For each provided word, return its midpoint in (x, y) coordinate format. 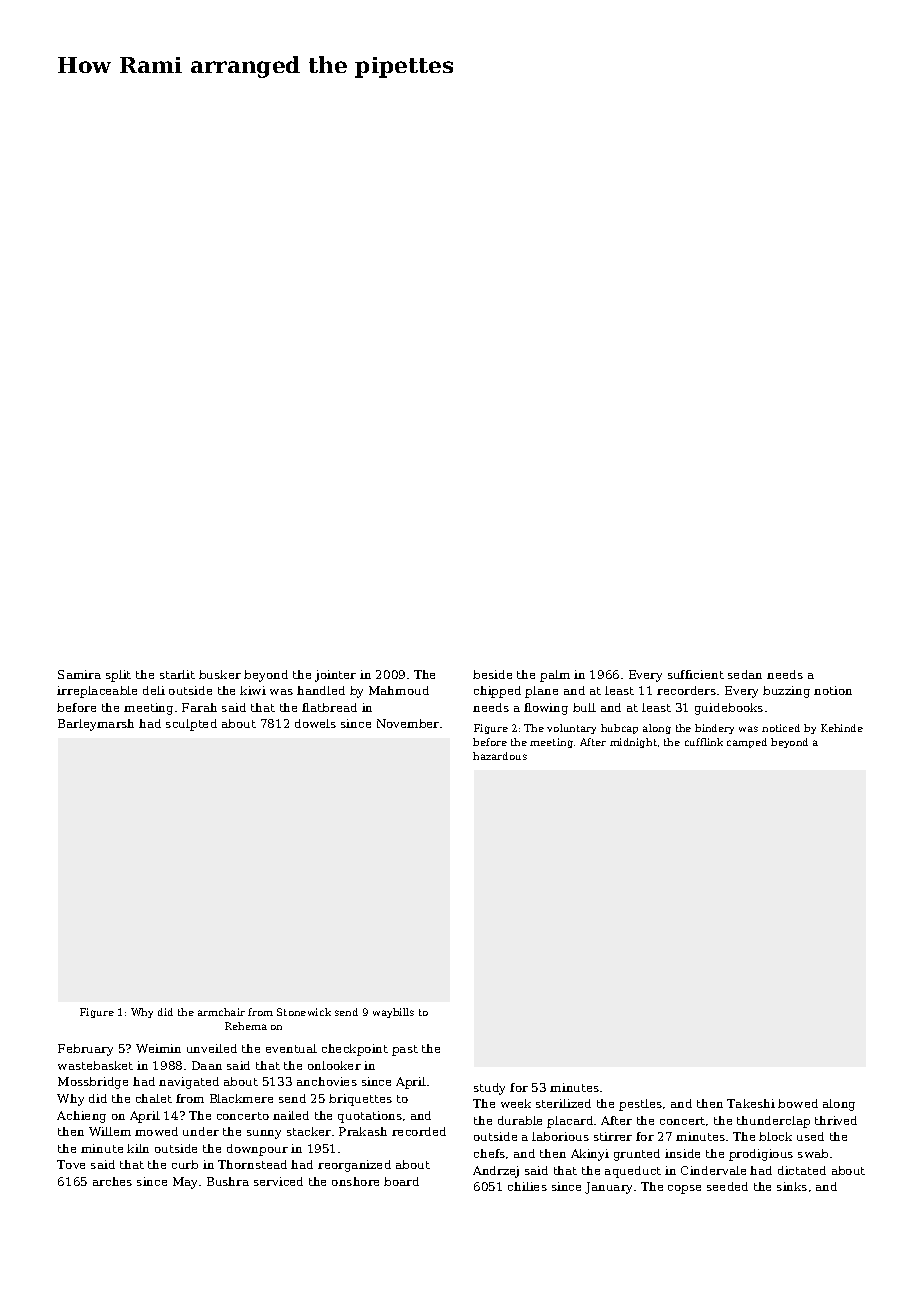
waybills (393, 1013)
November (408, 723)
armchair (221, 1012)
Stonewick (304, 1012)
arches (112, 1181)
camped (747, 743)
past (405, 1050)
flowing (546, 709)
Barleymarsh (96, 725)
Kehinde (842, 728)
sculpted (191, 725)
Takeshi (751, 1103)
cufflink (704, 742)
